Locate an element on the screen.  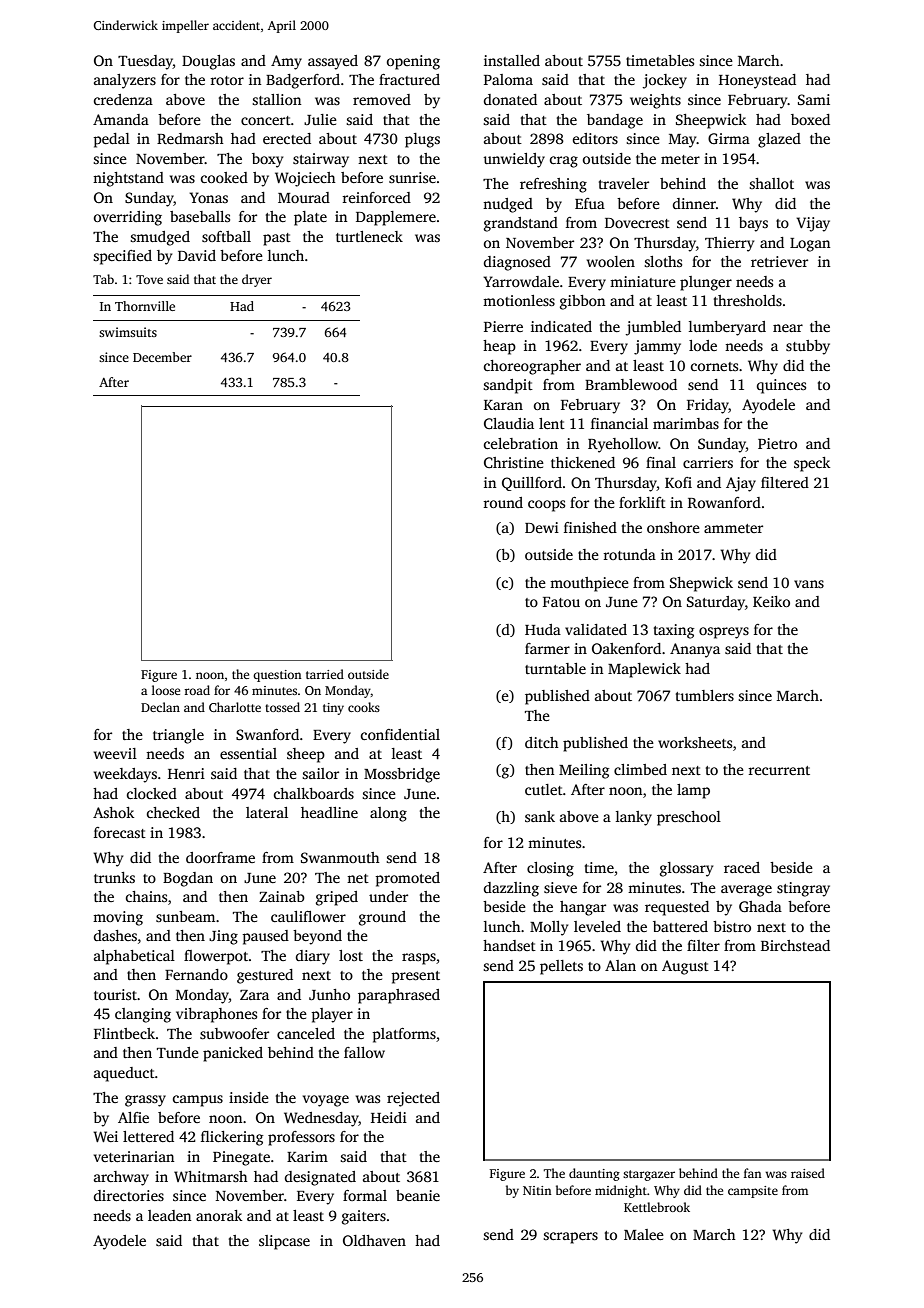
Oldhaven is located at coordinates (374, 1240).
